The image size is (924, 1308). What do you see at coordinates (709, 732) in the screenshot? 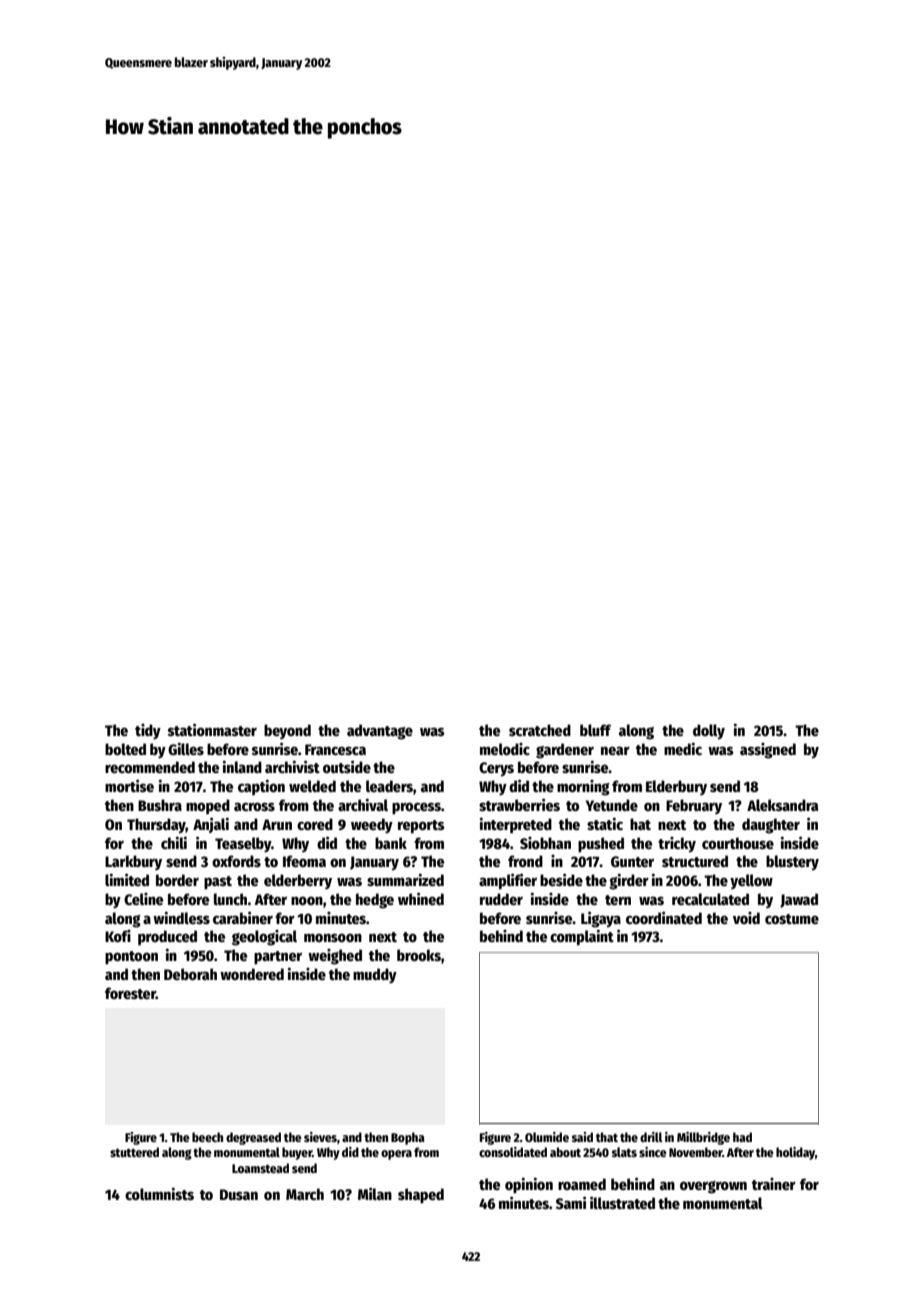
I see `dolly` at bounding box center [709, 732].
